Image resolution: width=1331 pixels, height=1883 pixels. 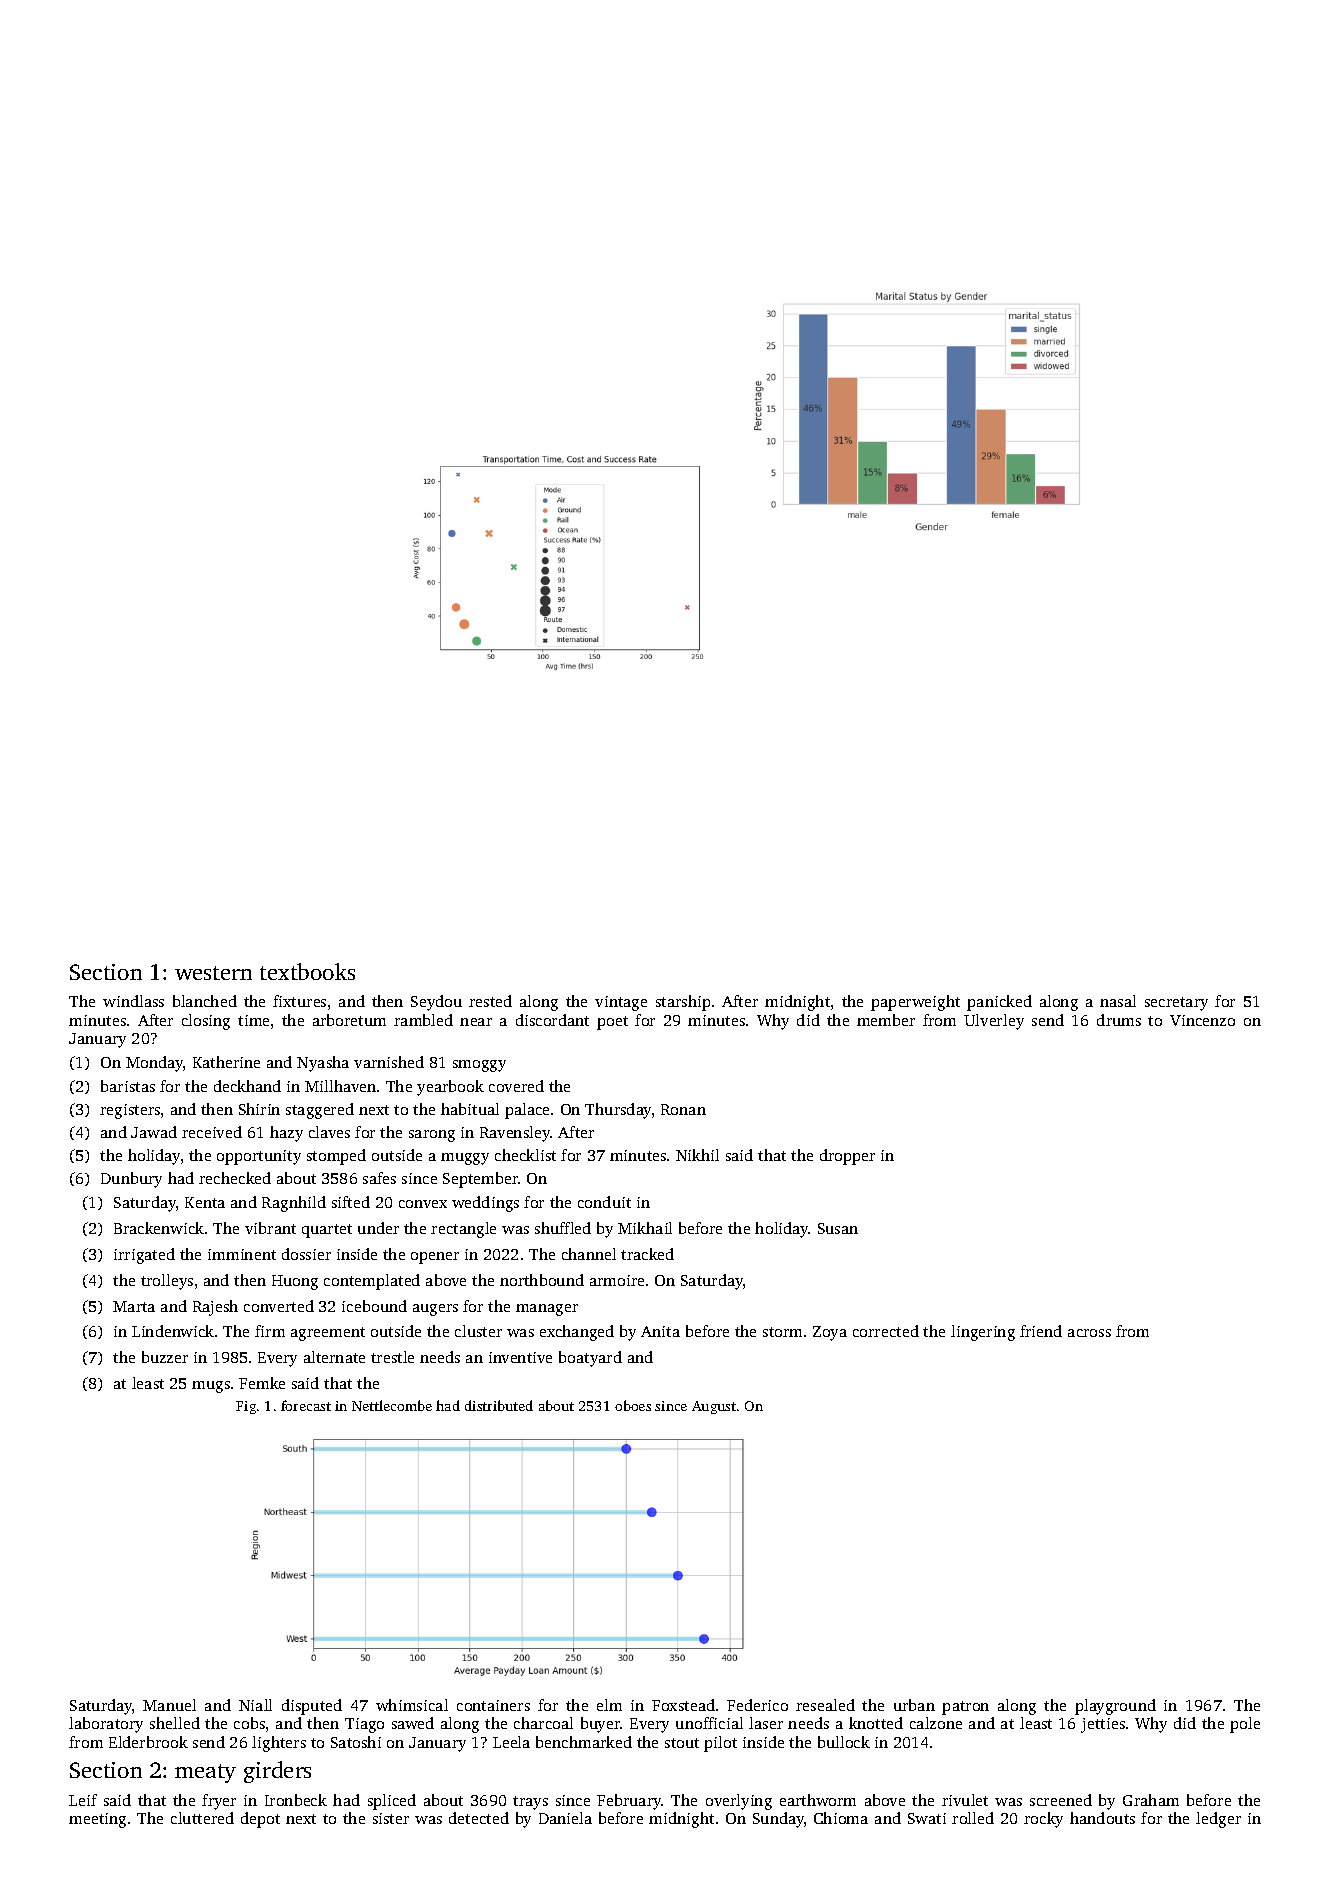 What do you see at coordinates (1202, 1020) in the image?
I see `Vincenzo` at bounding box center [1202, 1020].
